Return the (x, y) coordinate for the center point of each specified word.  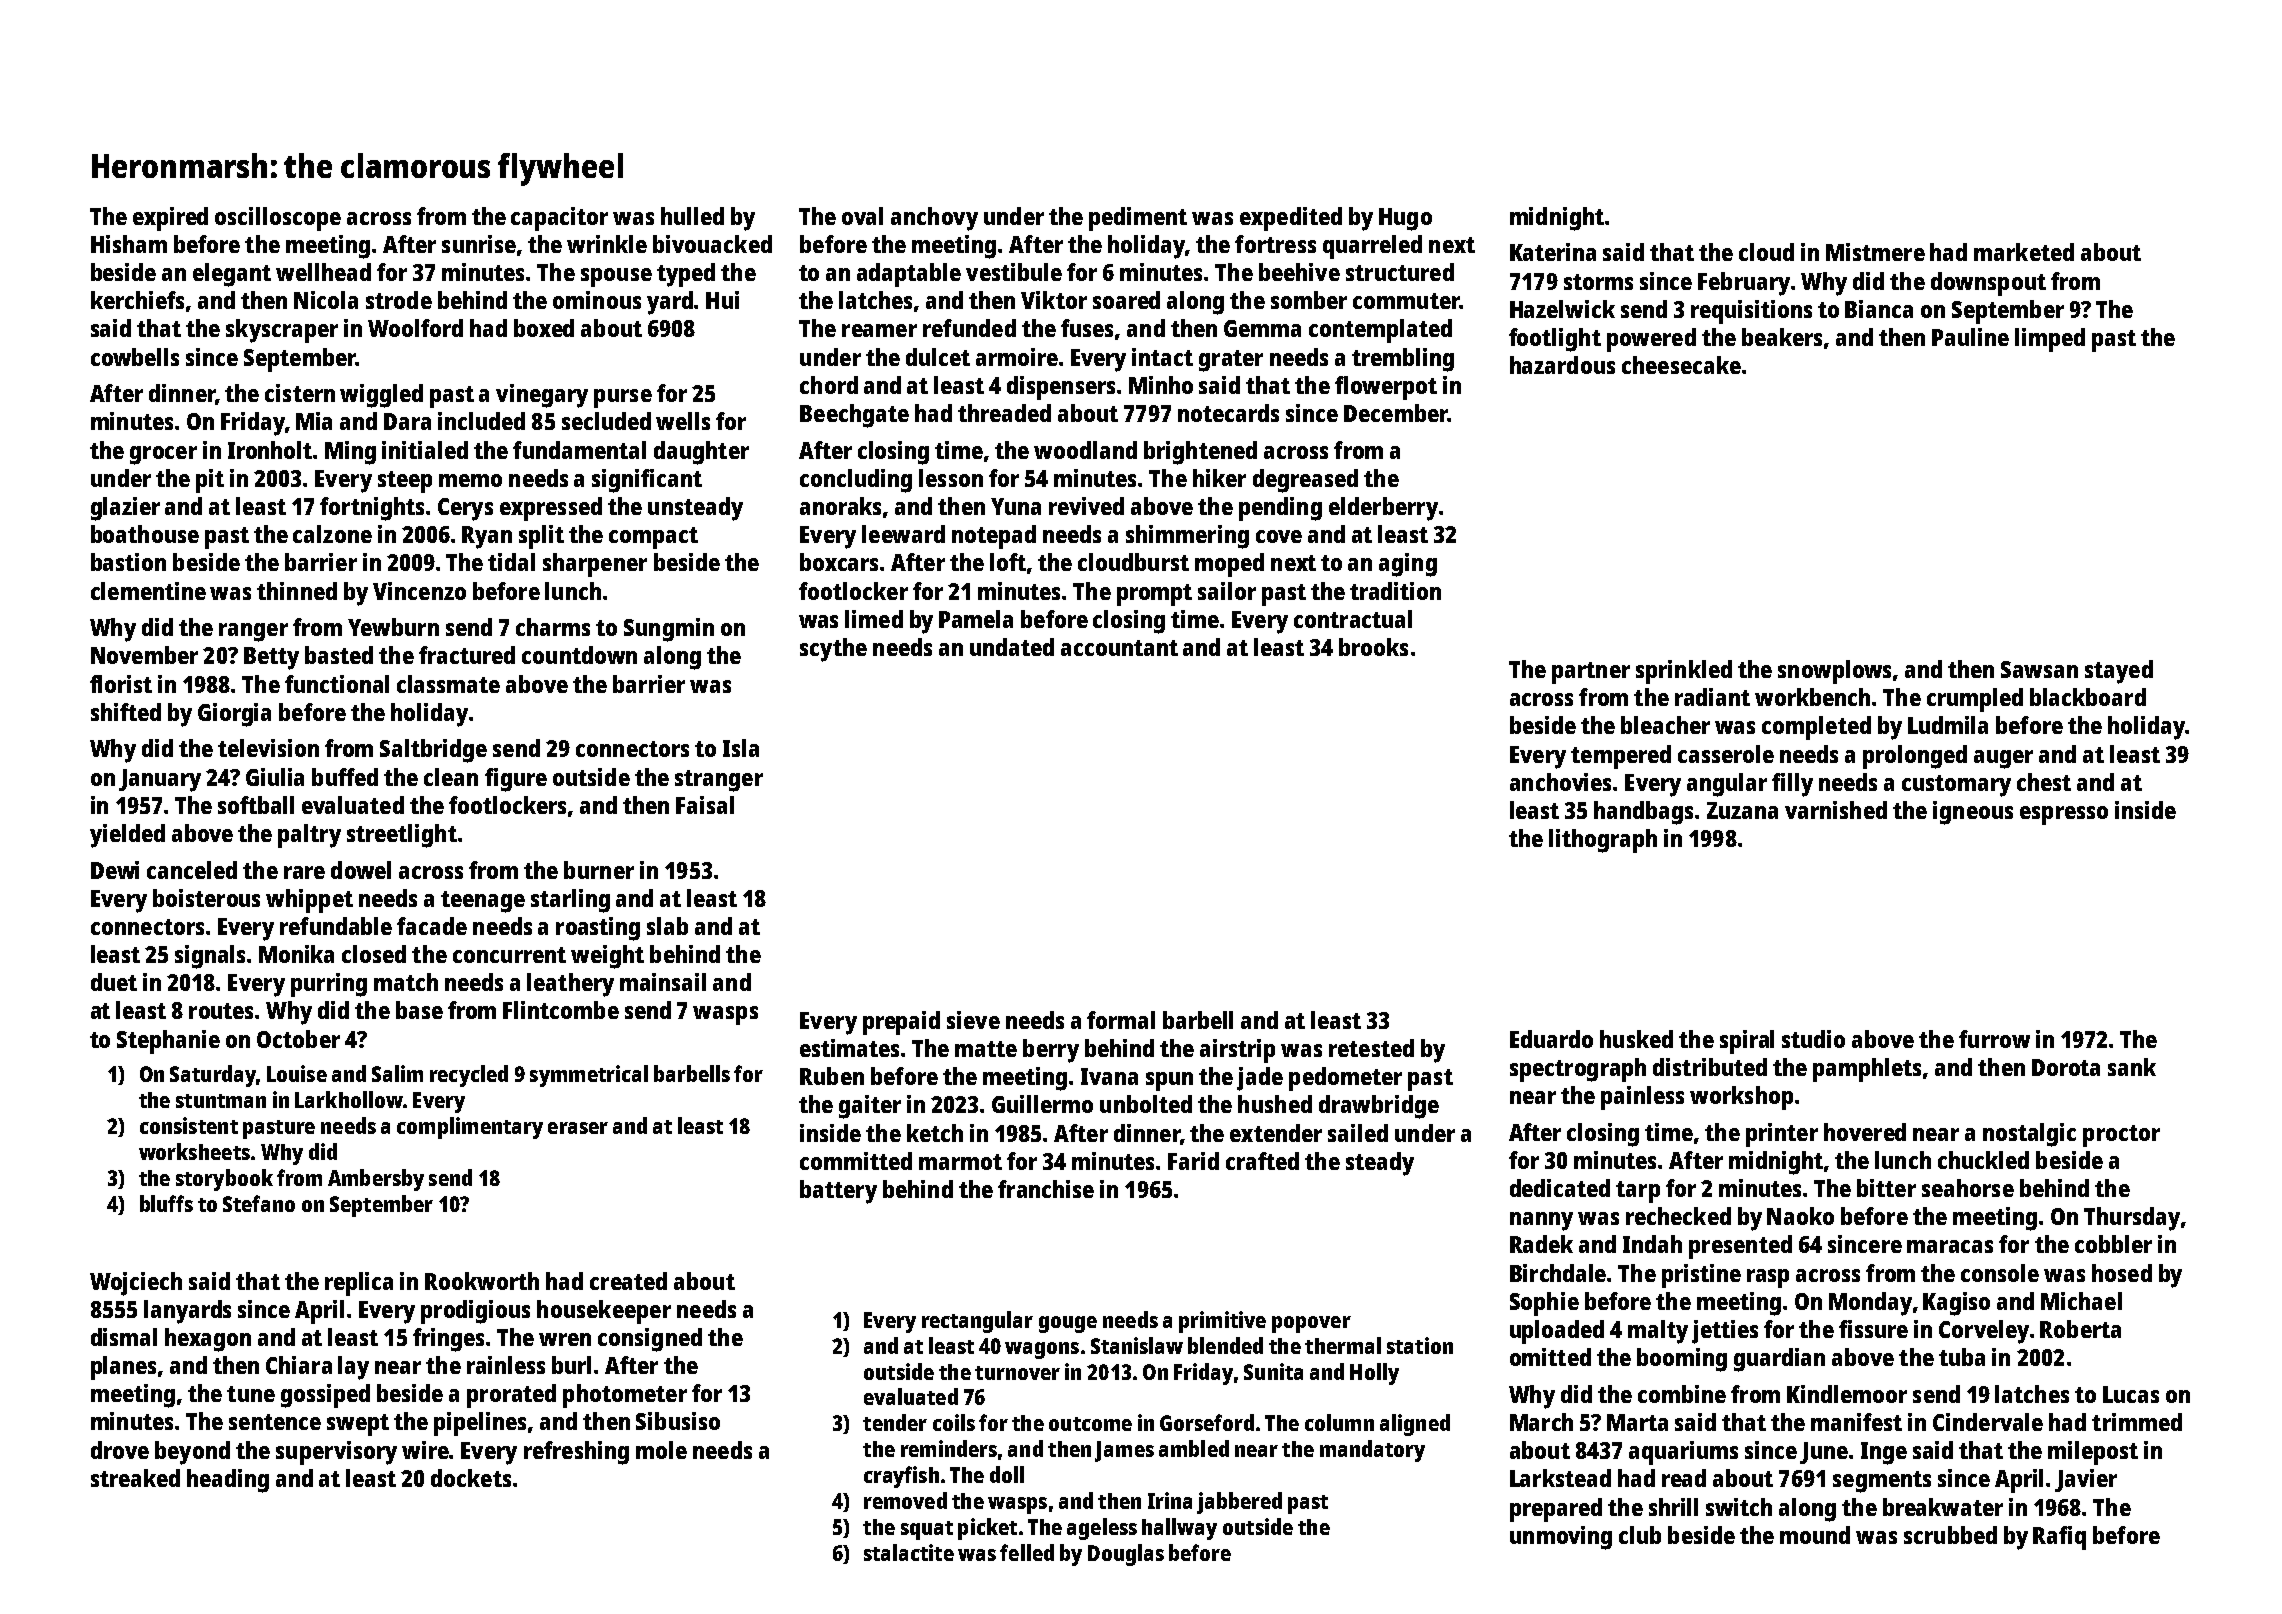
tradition (1395, 591)
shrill (1673, 1507)
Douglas (1126, 1555)
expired (170, 219)
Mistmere (1875, 252)
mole (661, 1450)
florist (121, 684)
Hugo (1405, 219)
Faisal (705, 805)
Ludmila (1948, 725)
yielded (127, 836)
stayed (2119, 672)
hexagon (208, 1340)
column (1339, 1422)
